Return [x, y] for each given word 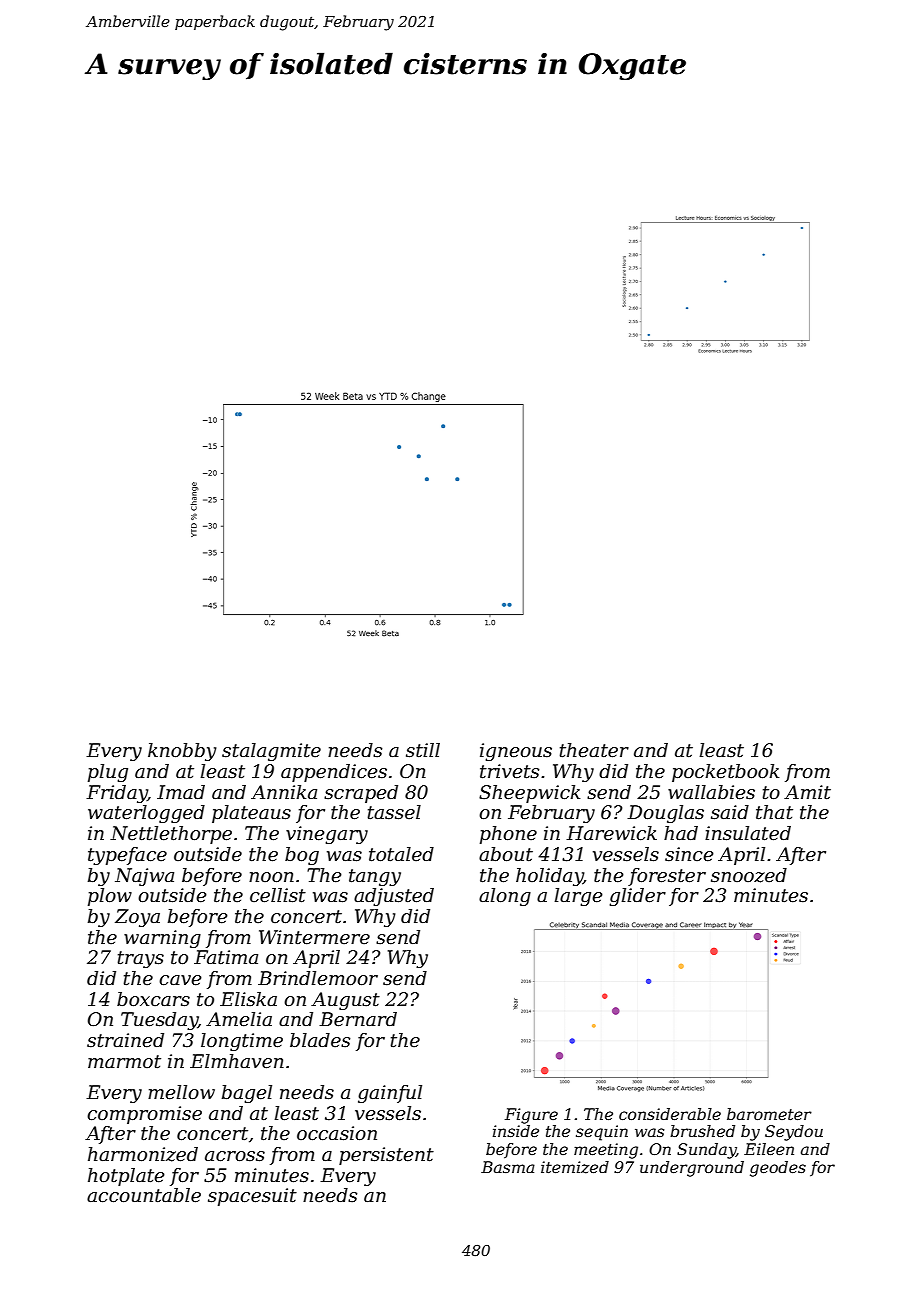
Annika [284, 792]
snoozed [749, 875]
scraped [361, 794]
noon [271, 877]
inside [516, 1131]
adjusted [394, 897]
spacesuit [252, 1197]
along [505, 897]
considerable [670, 1114]
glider [637, 897]
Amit [807, 792]
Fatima [226, 957]
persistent [386, 1156]
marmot [124, 1062]
